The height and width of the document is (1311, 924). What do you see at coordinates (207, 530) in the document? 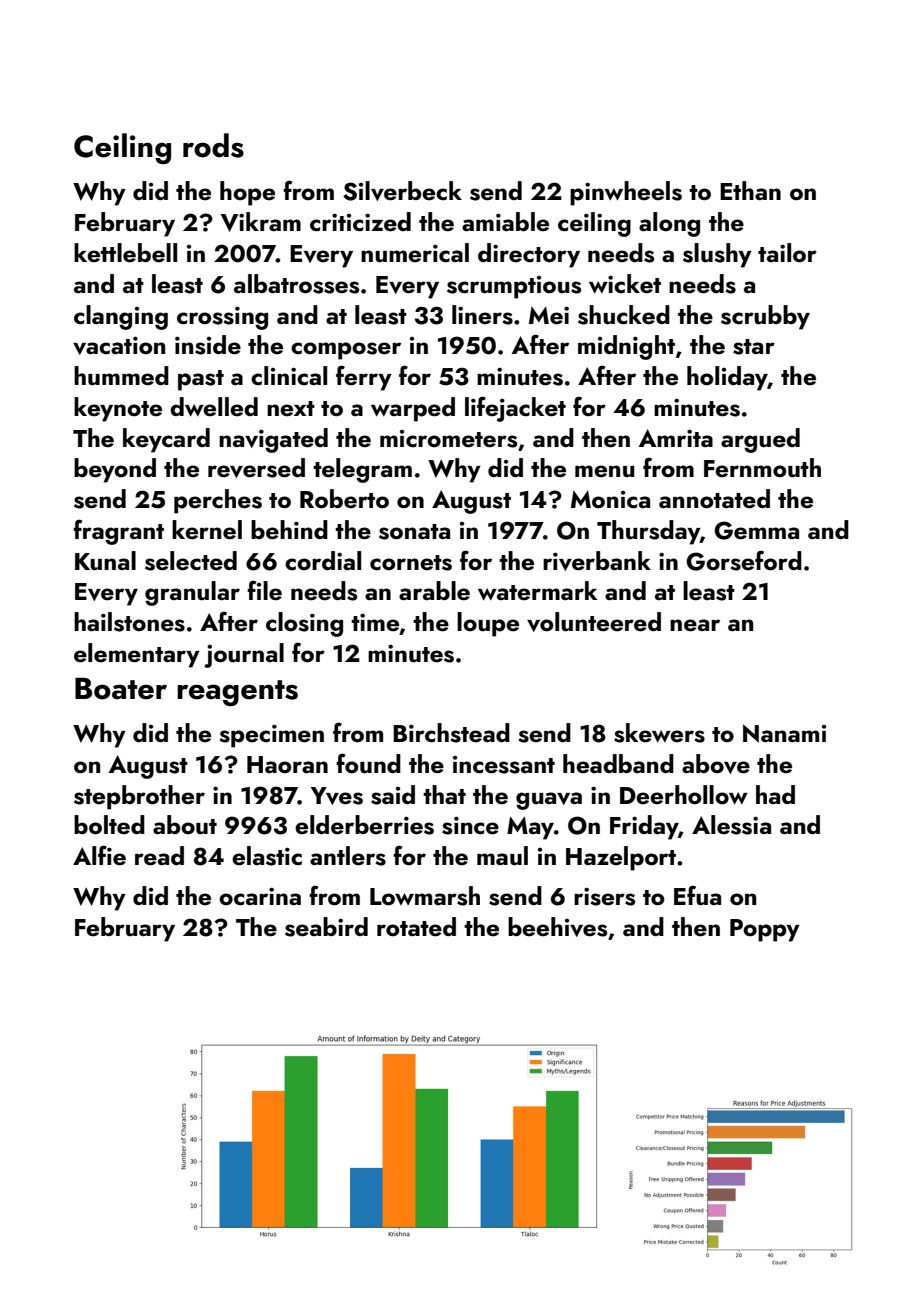
I see `kernel` at bounding box center [207, 530].
